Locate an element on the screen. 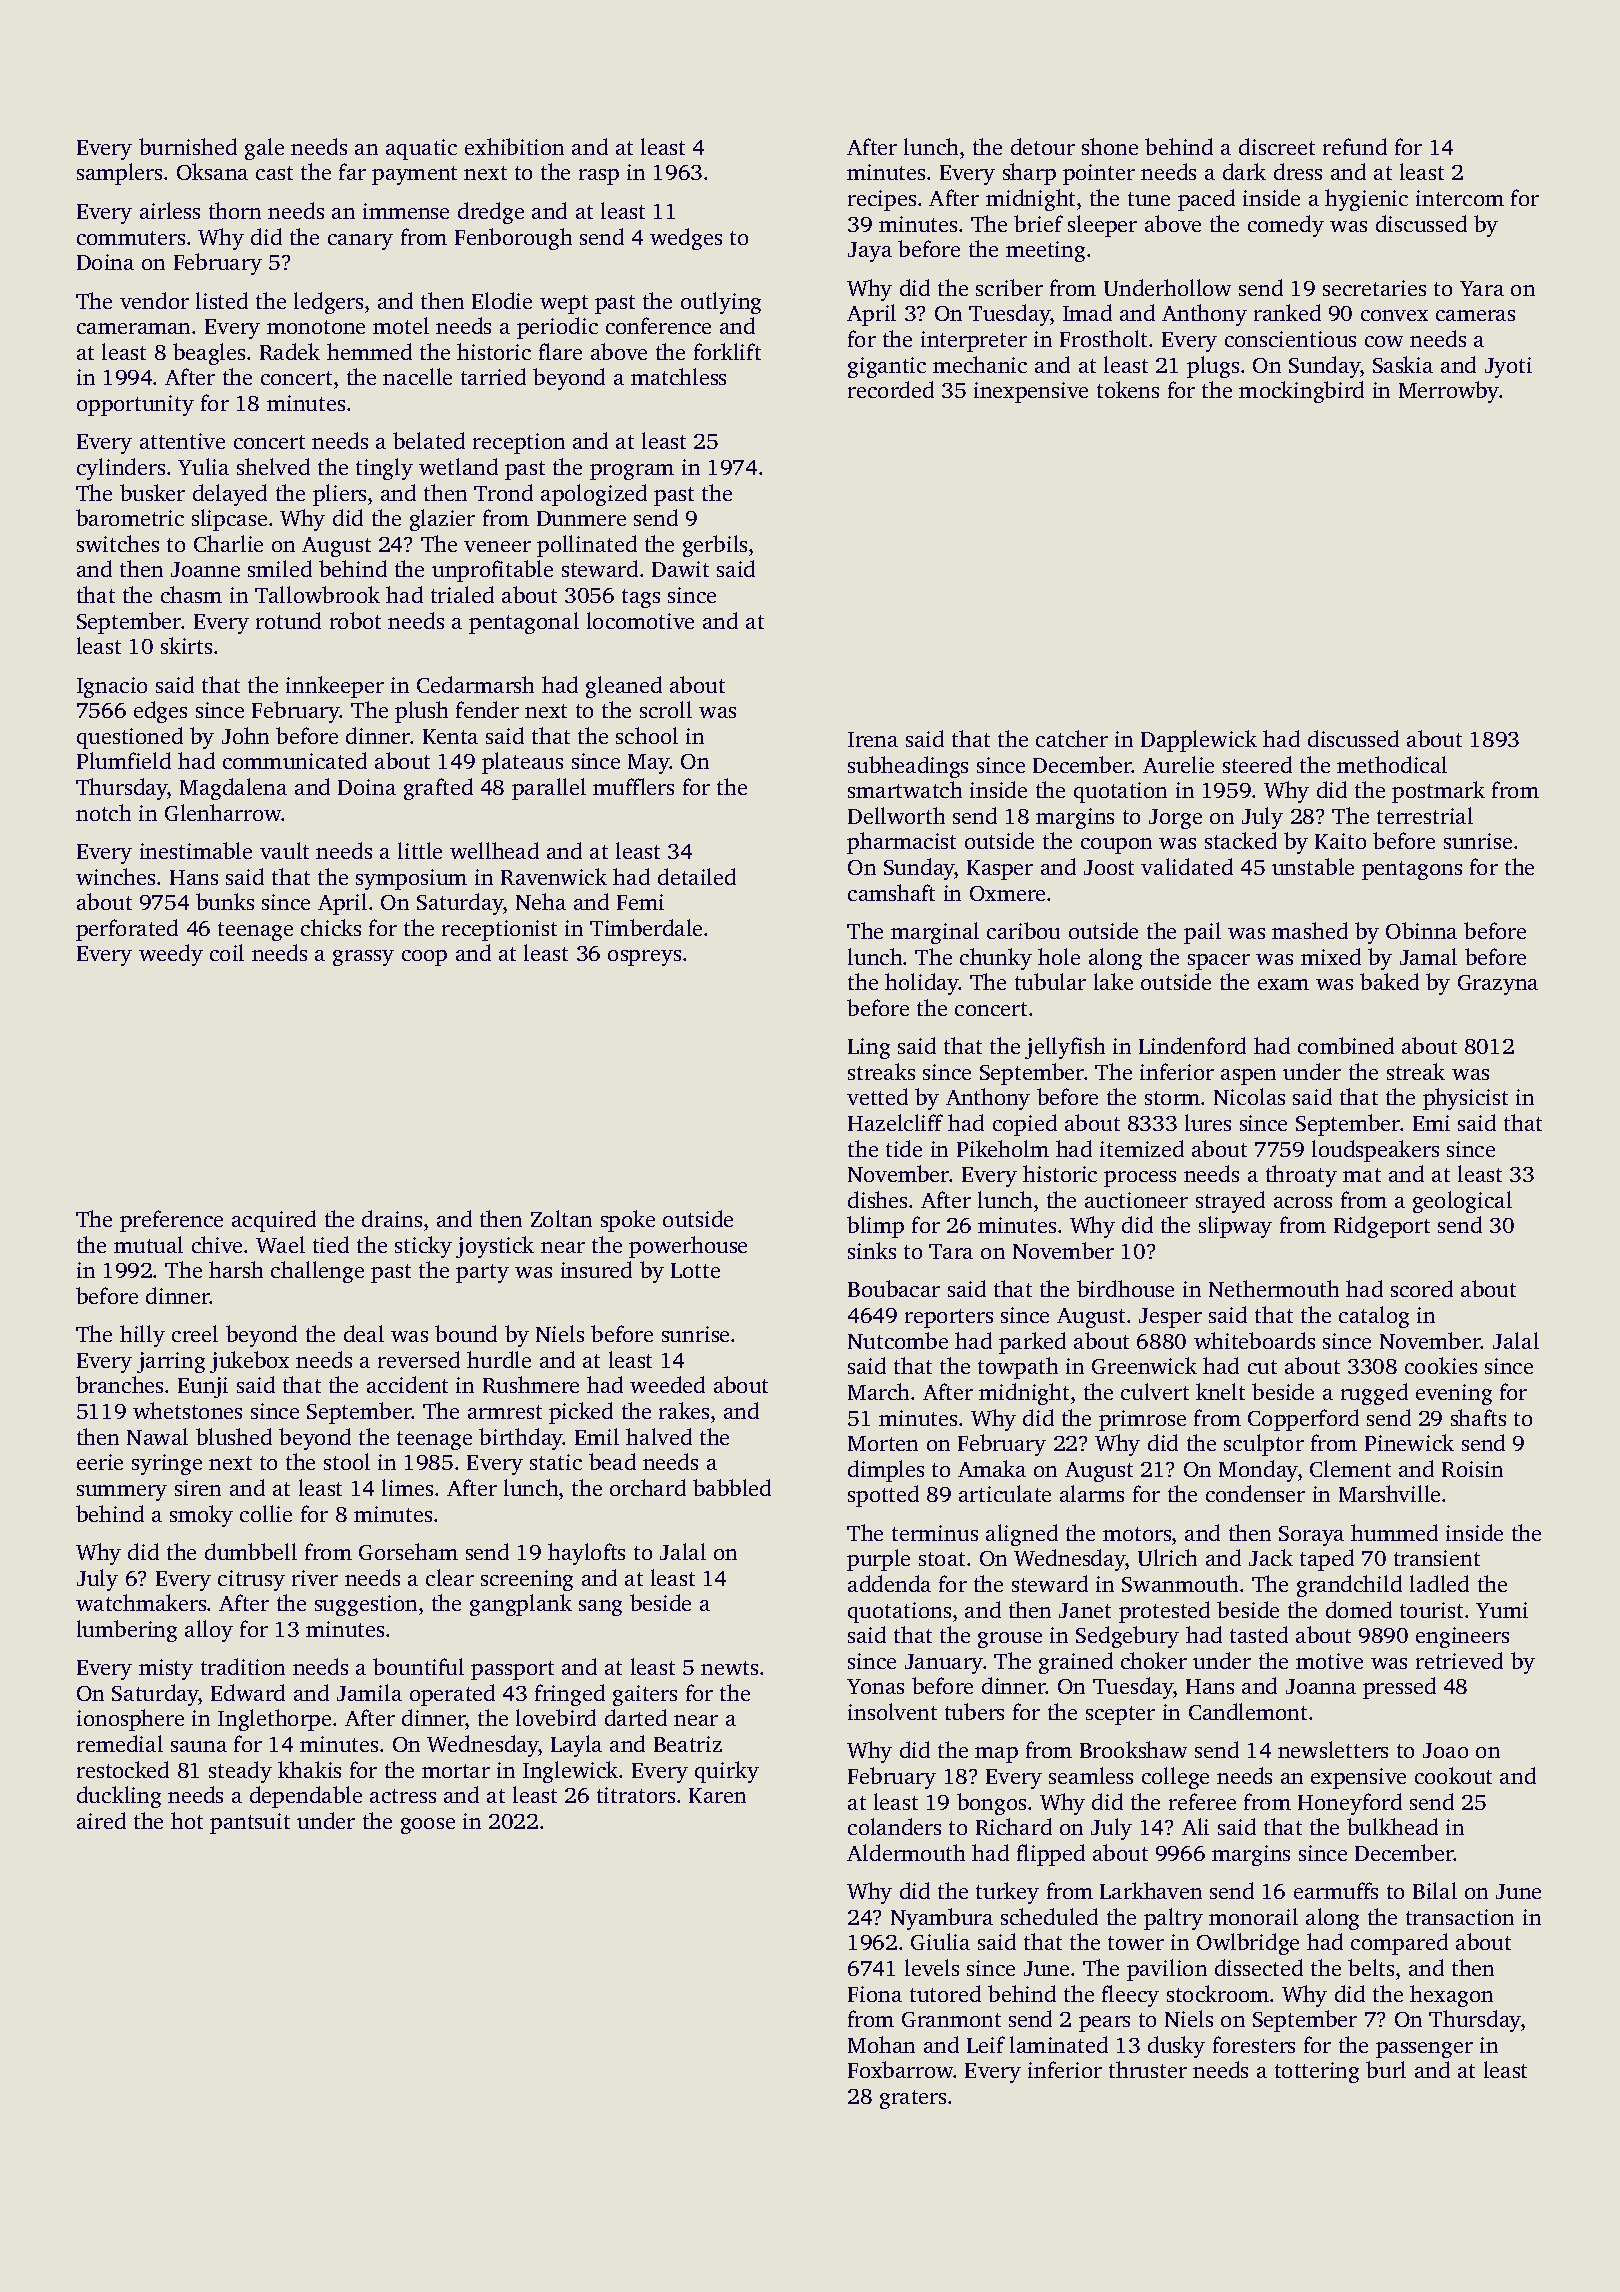 This screenshot has width=1620, height=2292. cameraman is located at coordinates (133, 328).
